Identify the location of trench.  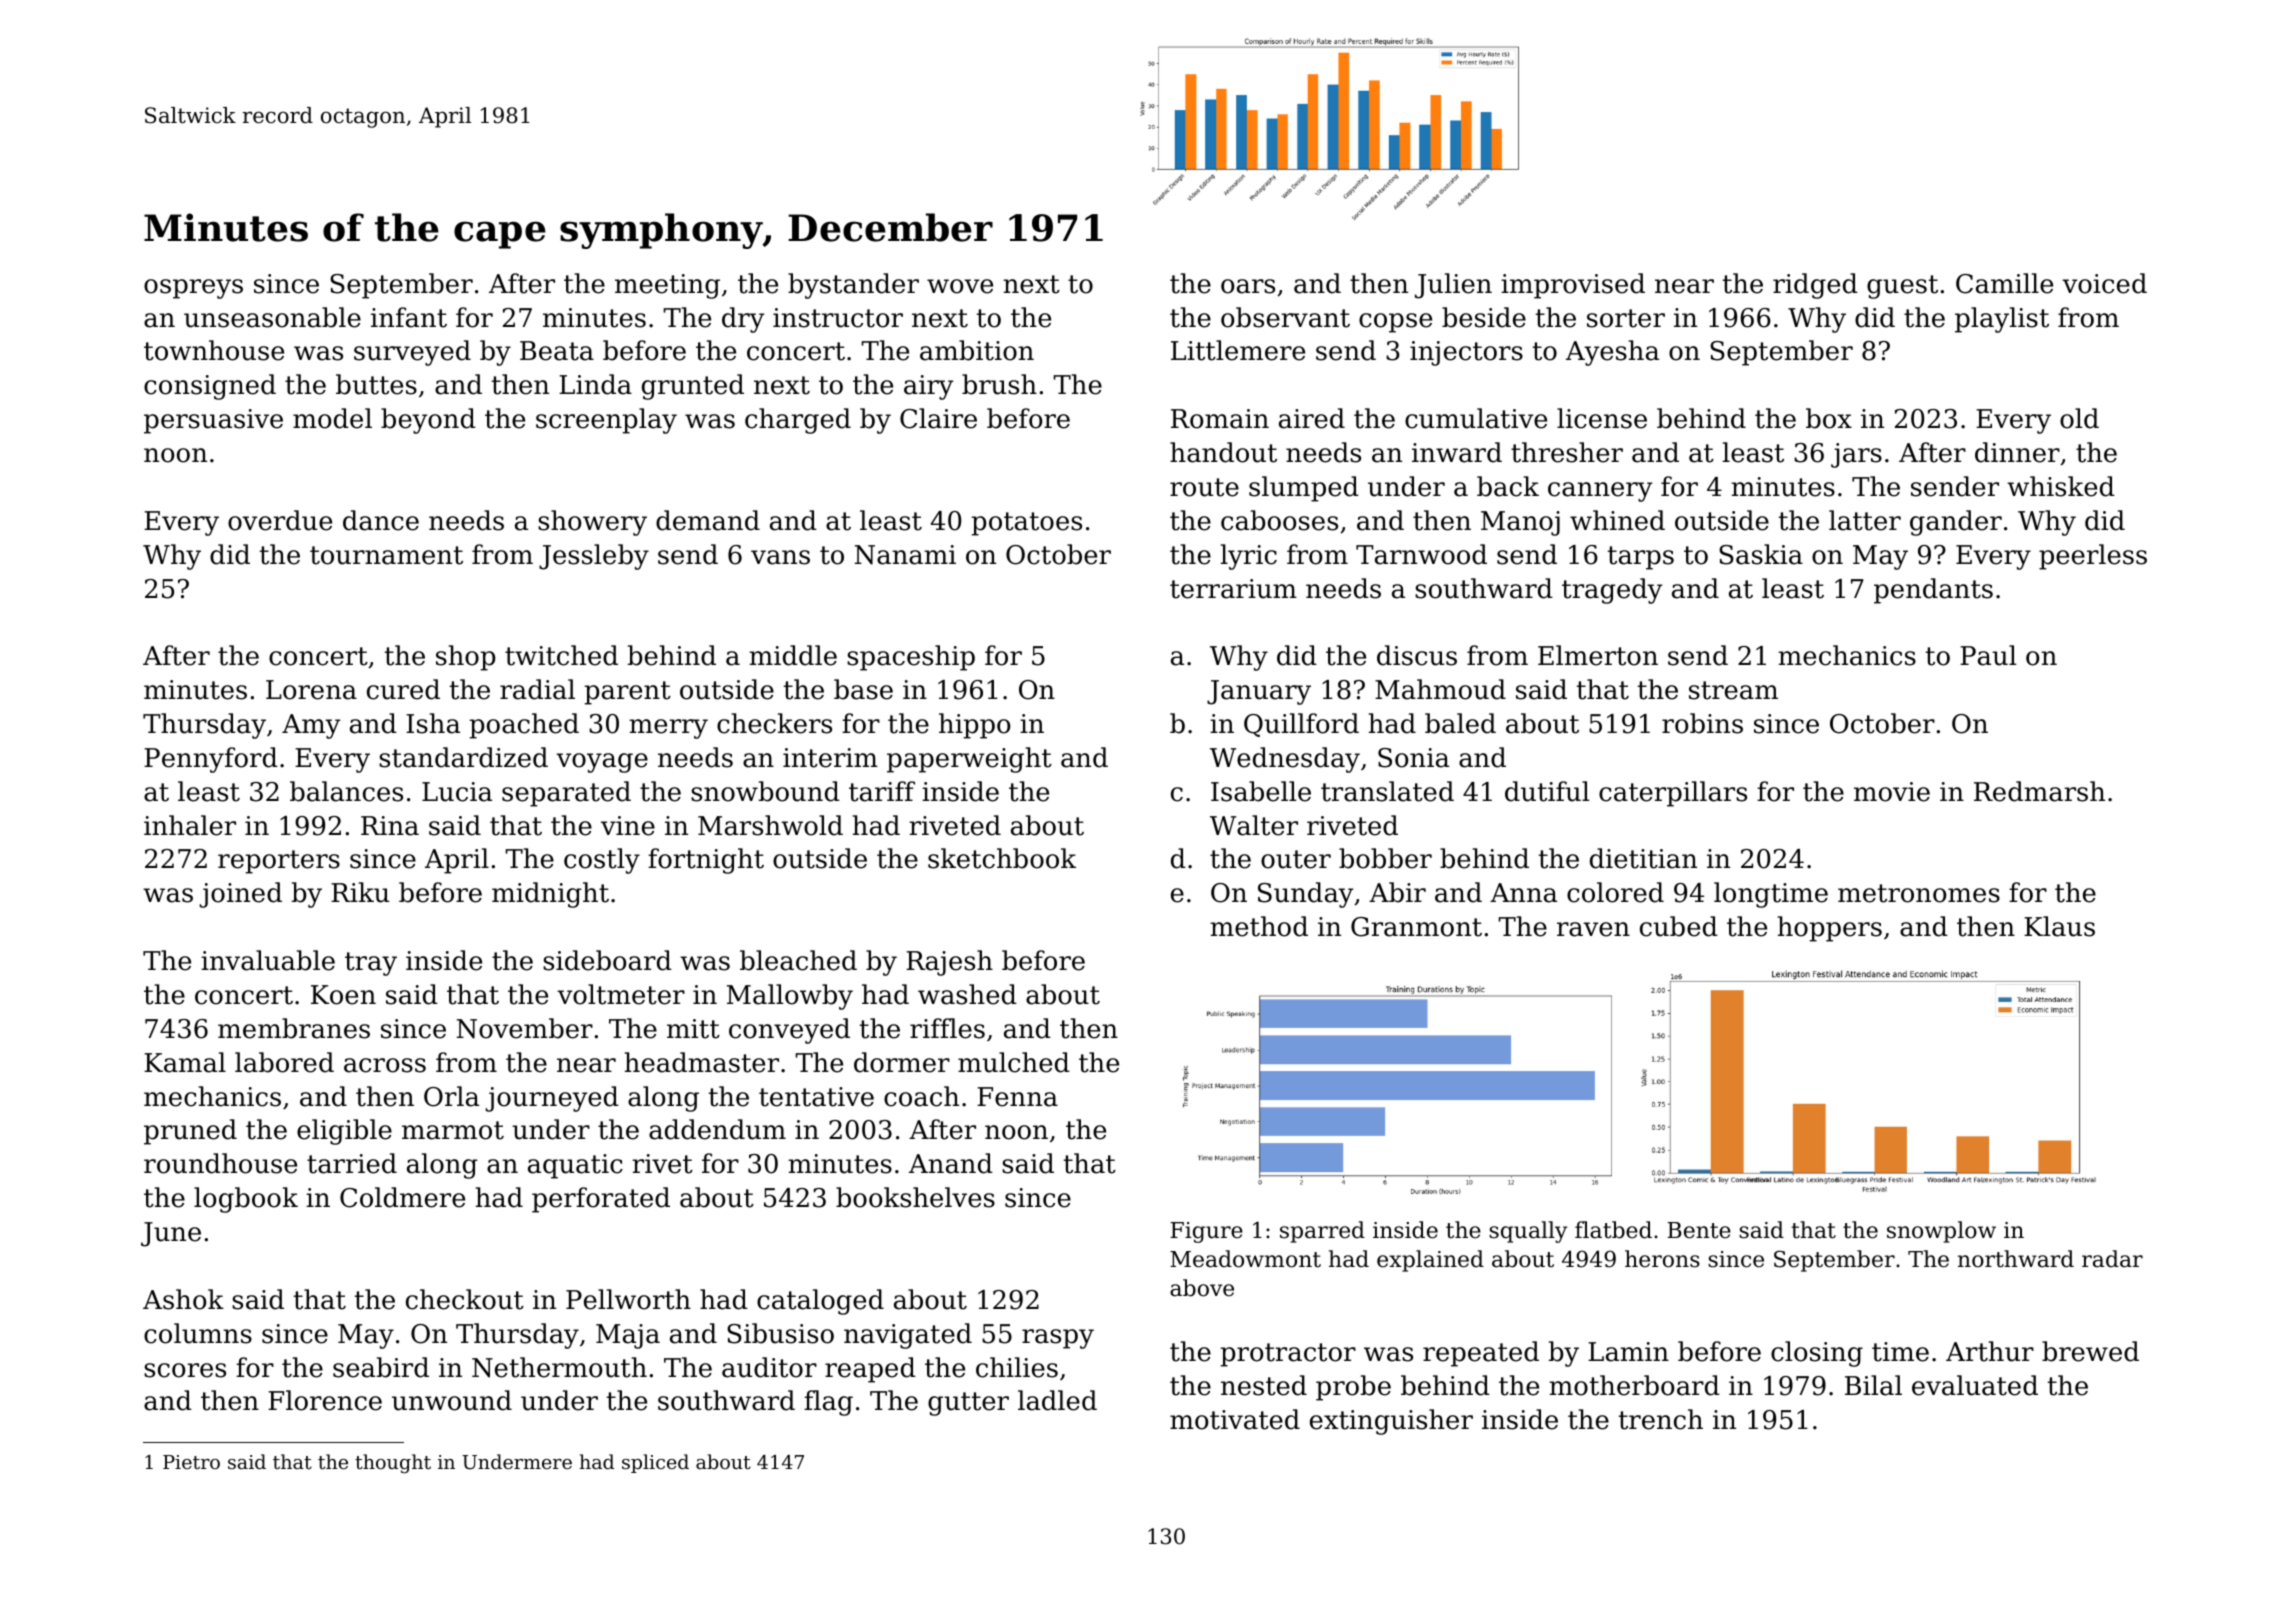
(1661, 1419).
